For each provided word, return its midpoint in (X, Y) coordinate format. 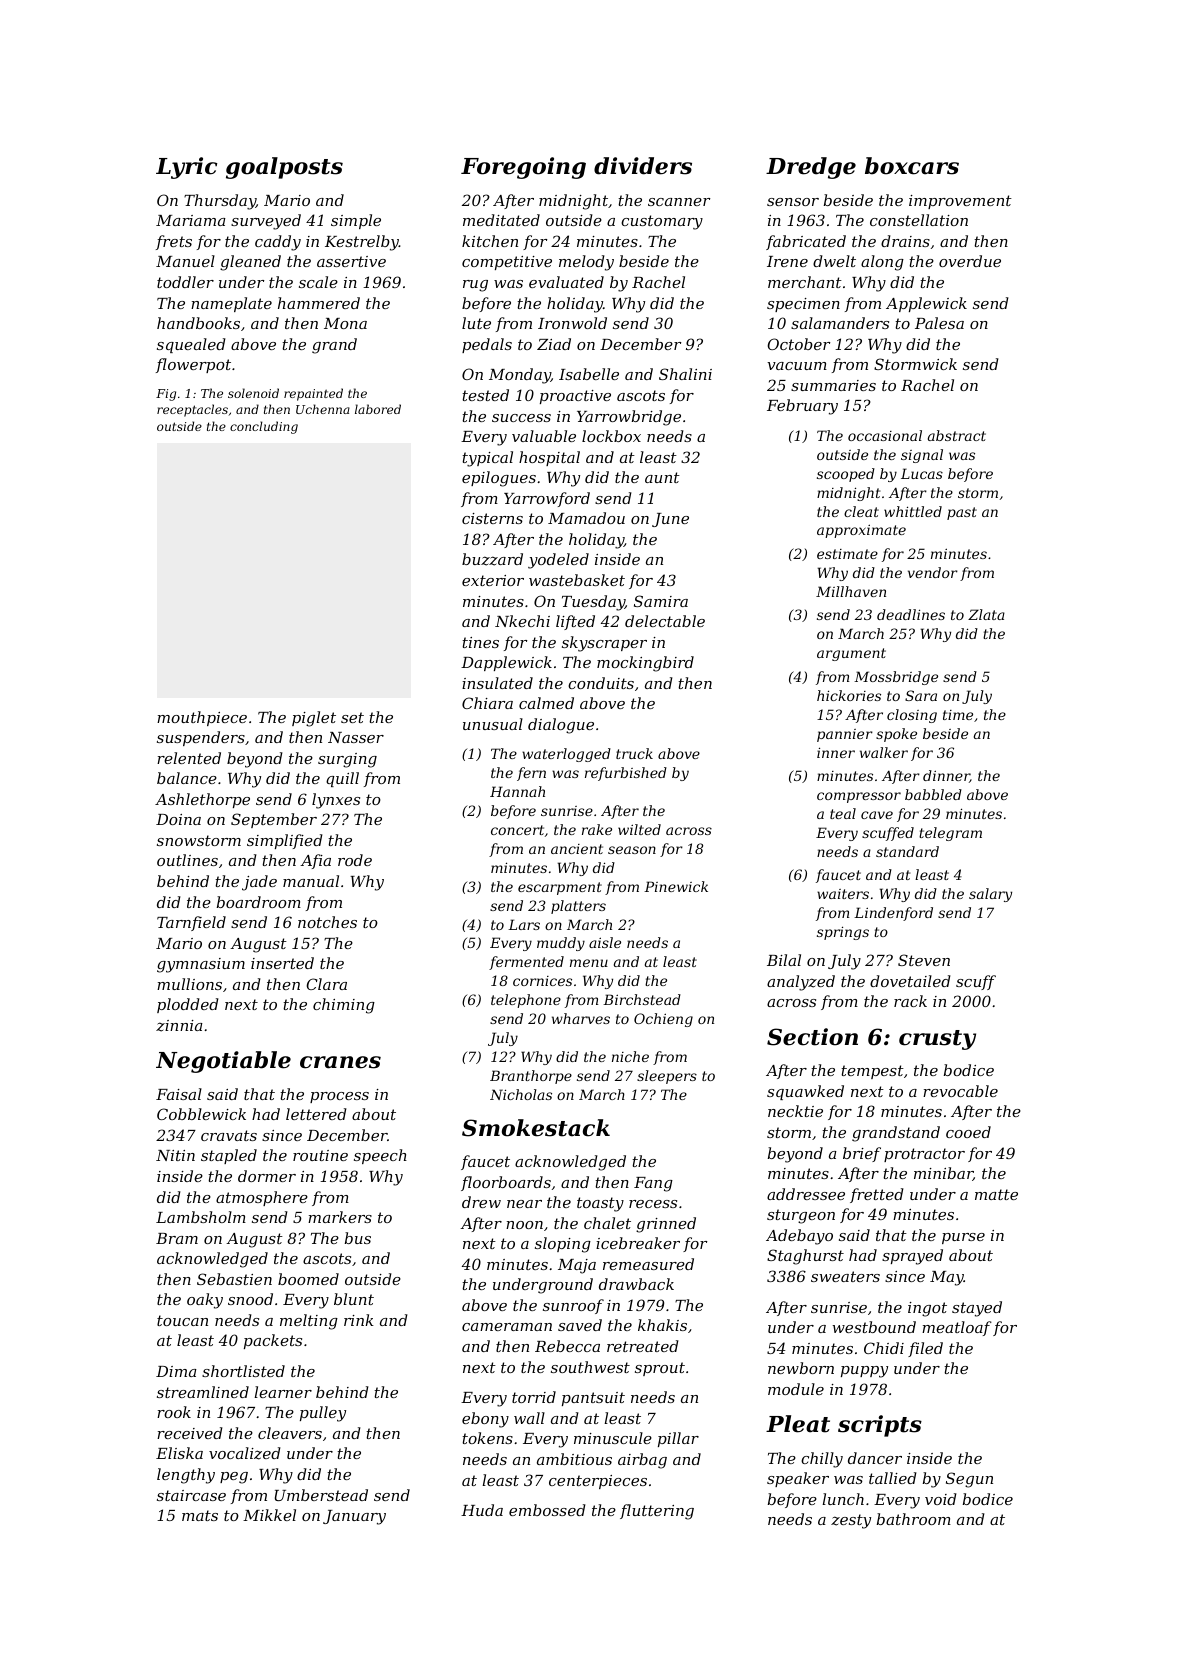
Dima (176, 1371)
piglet (314, 719)
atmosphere (262, 1198)
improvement (960, 202)
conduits (601, 683)
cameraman (507, 1327)
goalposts (284, 168)
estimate (847, 554)
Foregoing (523, 168)
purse (963, 1238)
